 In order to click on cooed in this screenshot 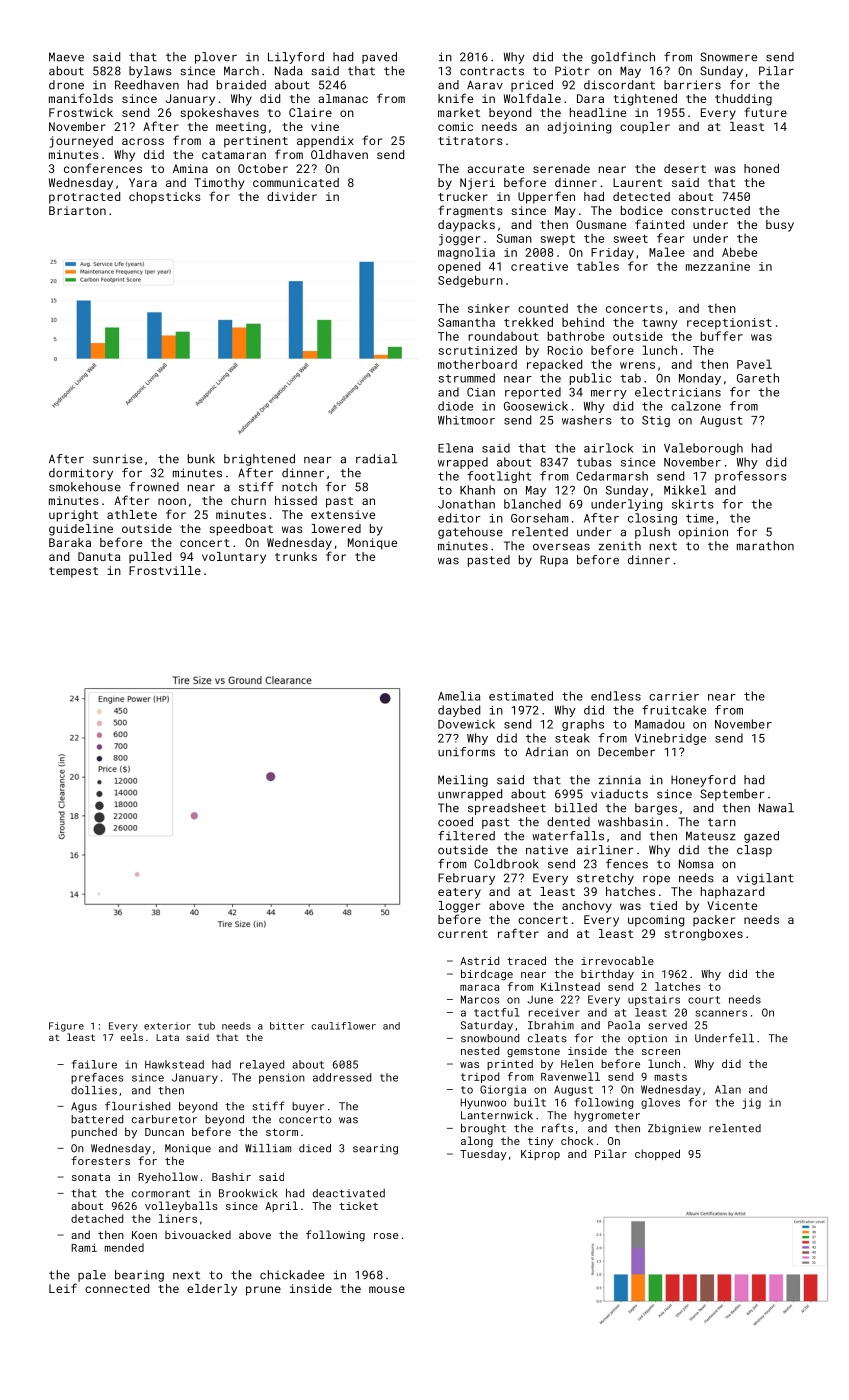, I will do `click(455, 822)`.
